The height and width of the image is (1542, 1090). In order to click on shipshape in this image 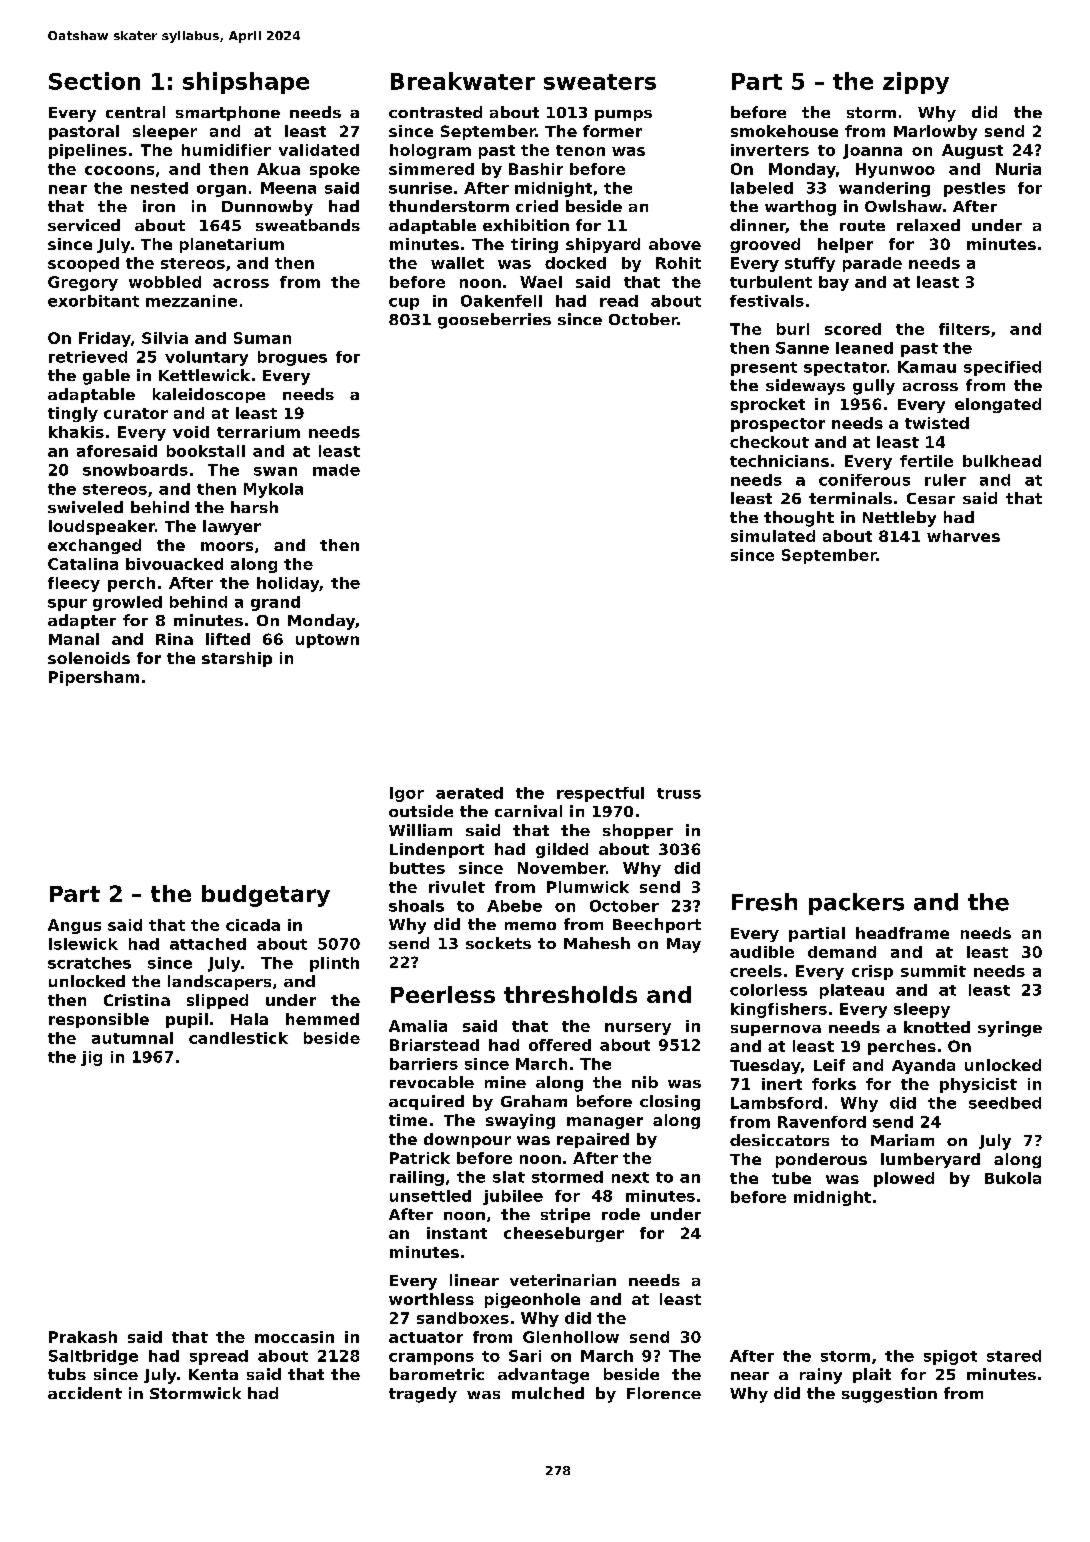, I will do `click(246, 83)`.
